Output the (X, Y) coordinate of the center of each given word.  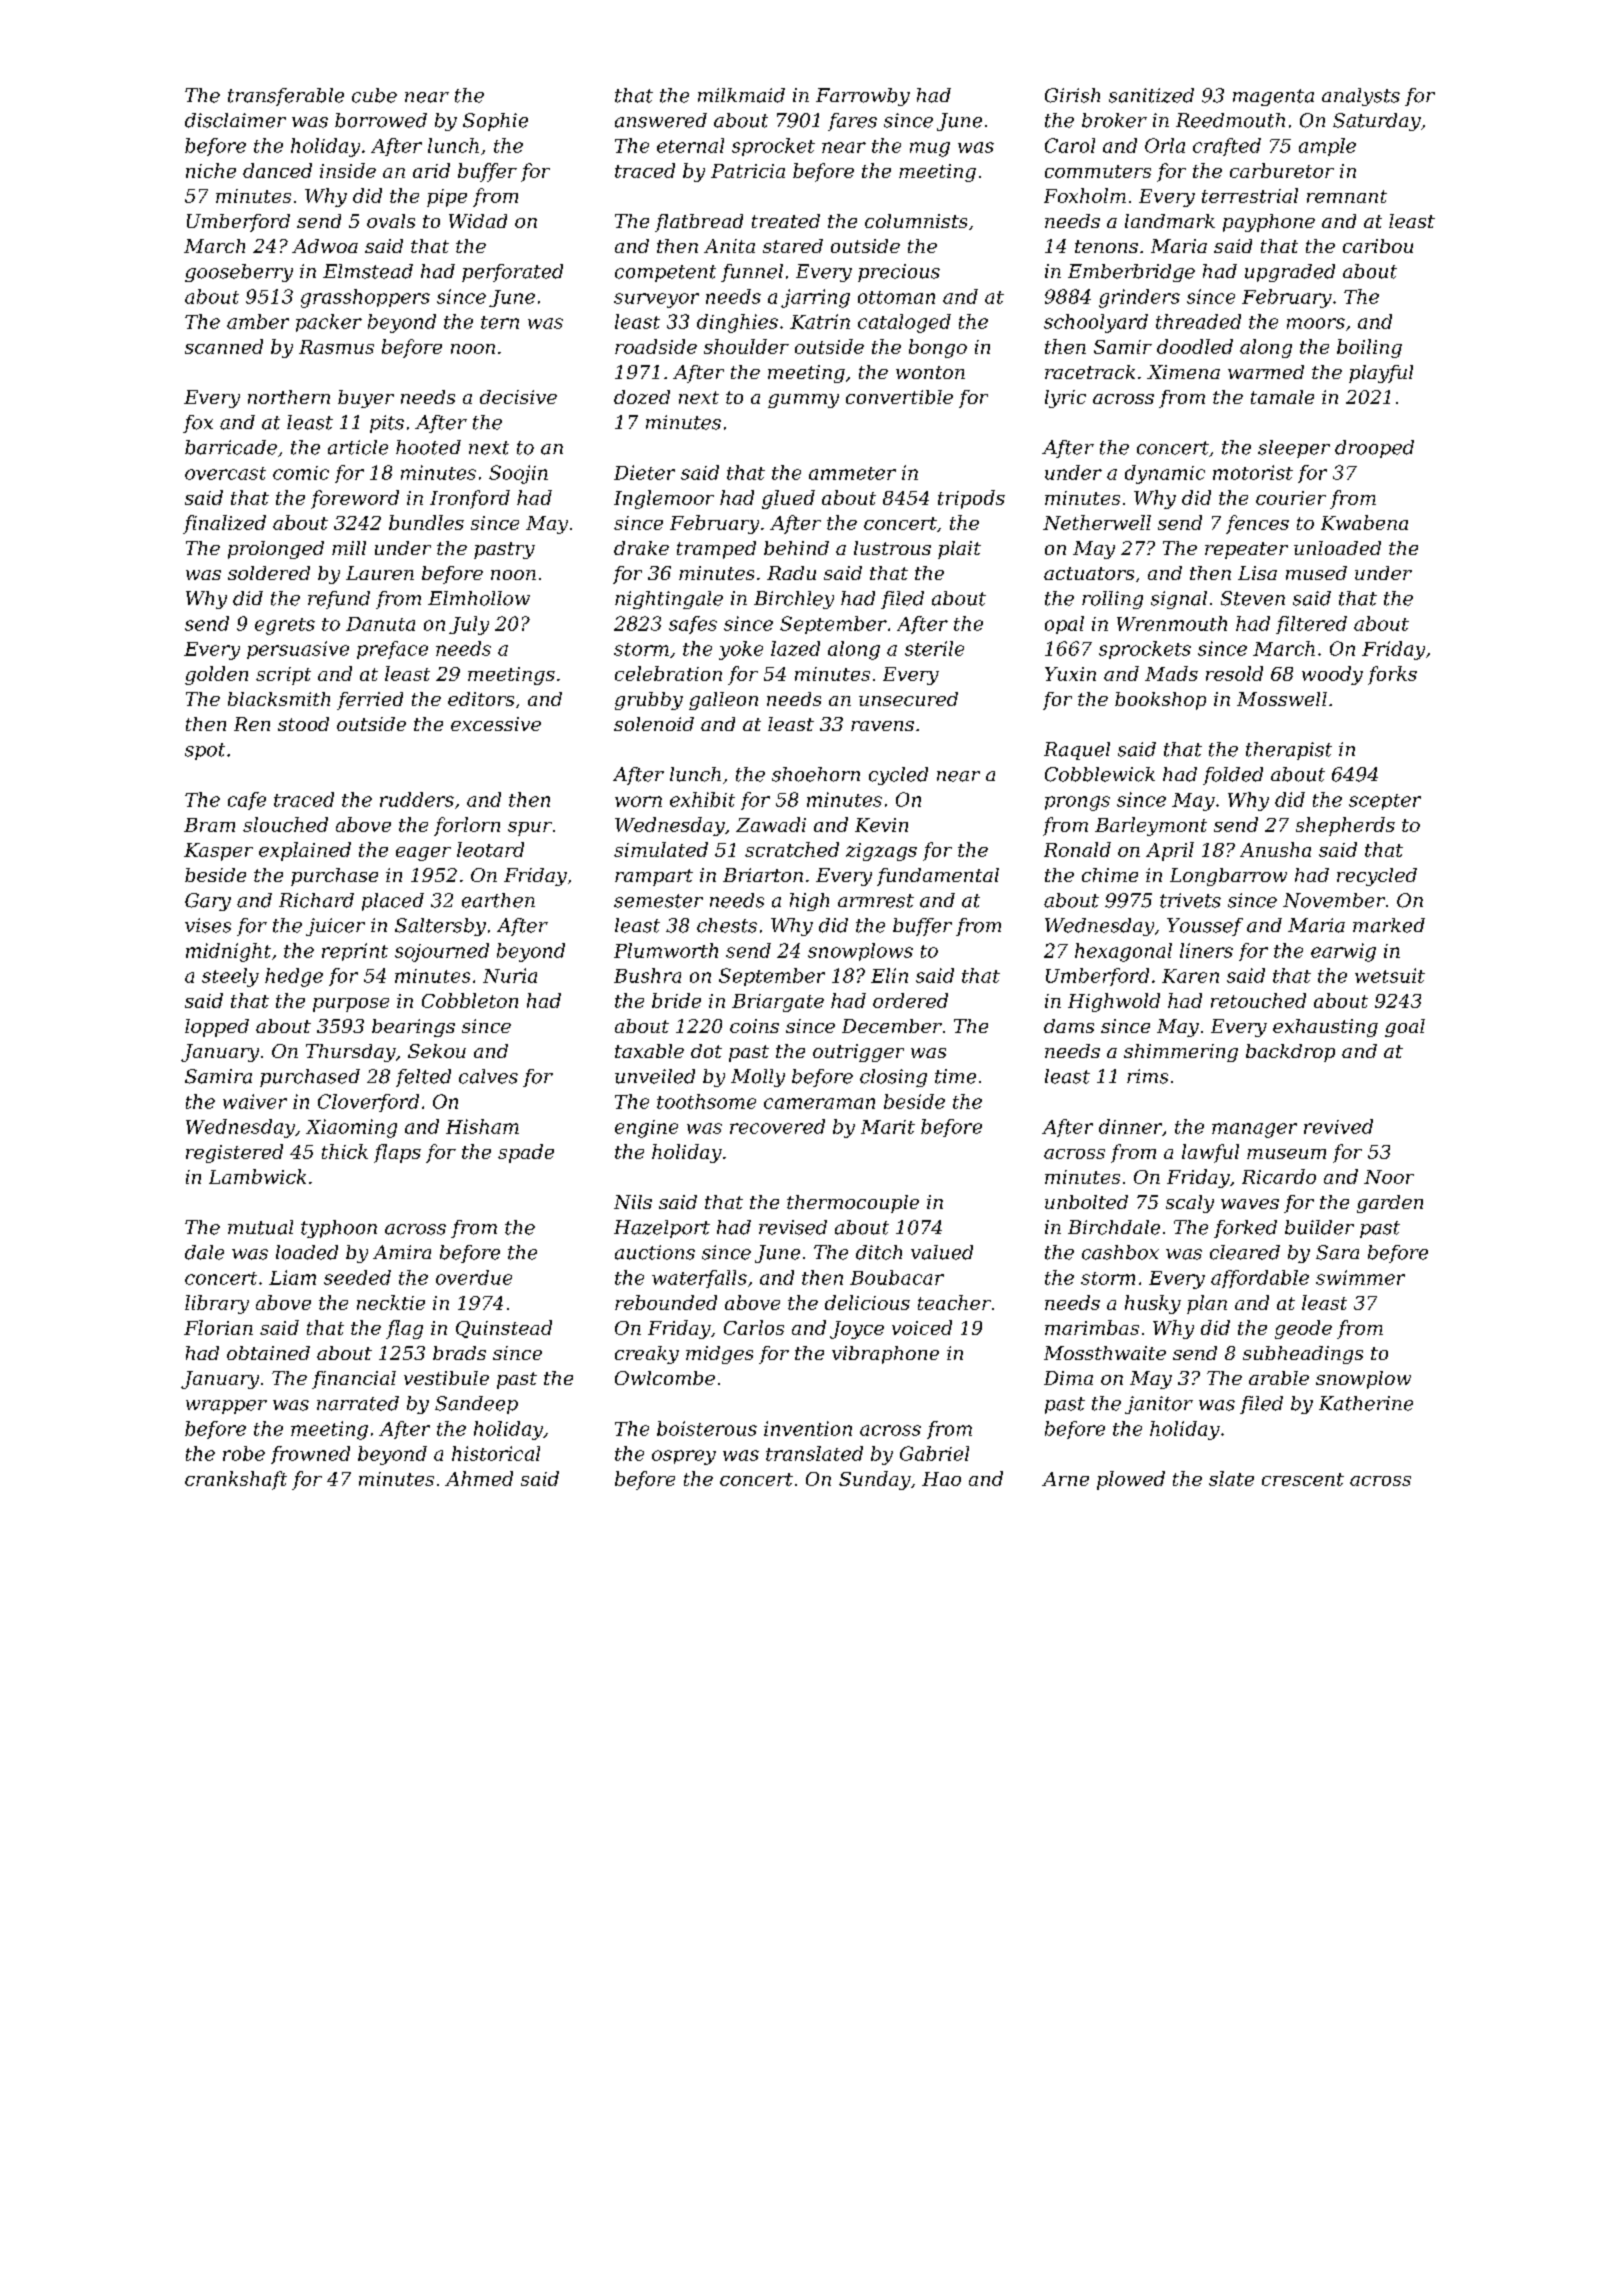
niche (211, 170)
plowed (1131, 1480)
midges (719, 1355)
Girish (1072, 95)
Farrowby (863, 97)
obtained (268, 1353)
